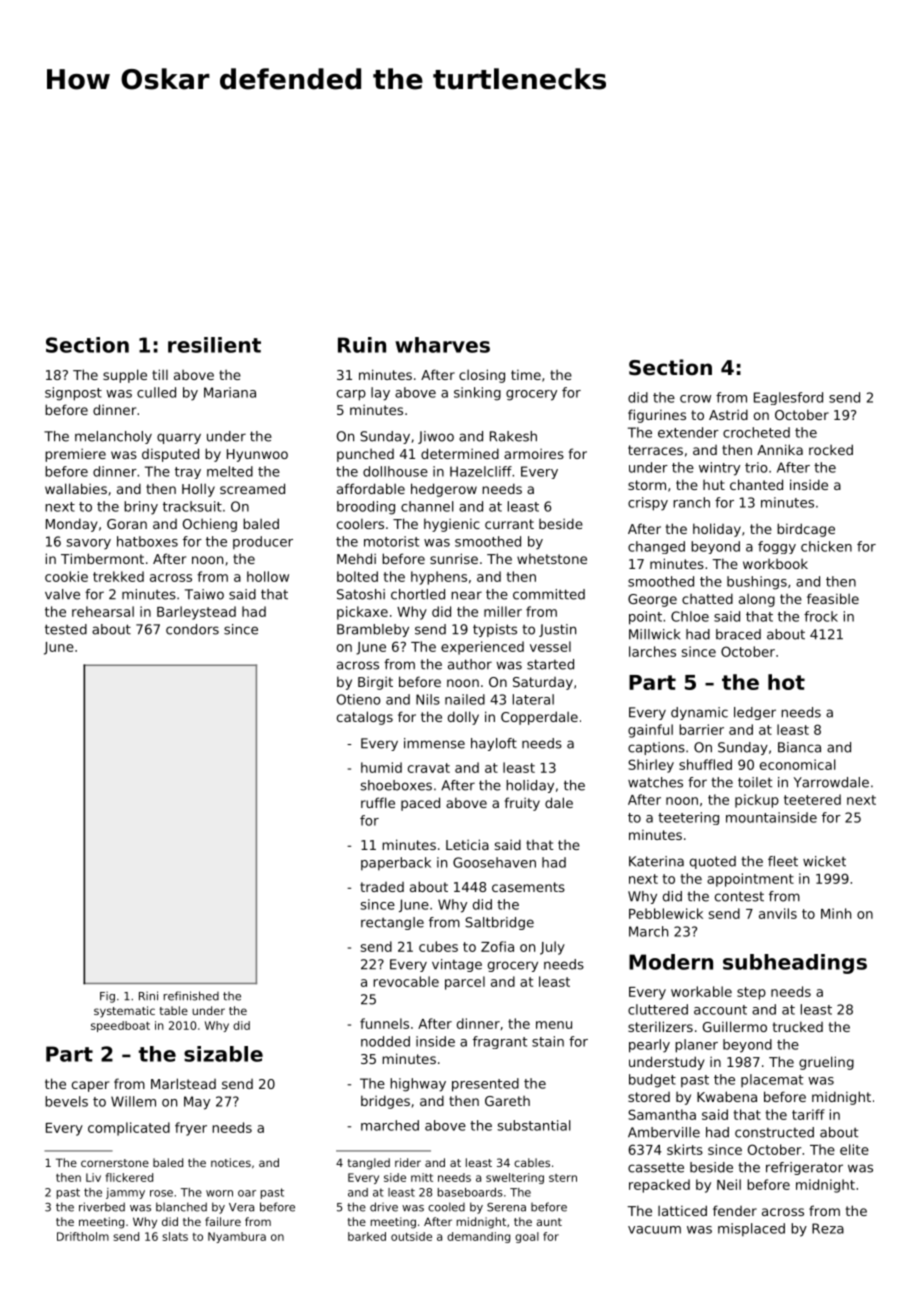  Describe the element at coordinates (380, 394) in the page. I see `lay` at that location.
